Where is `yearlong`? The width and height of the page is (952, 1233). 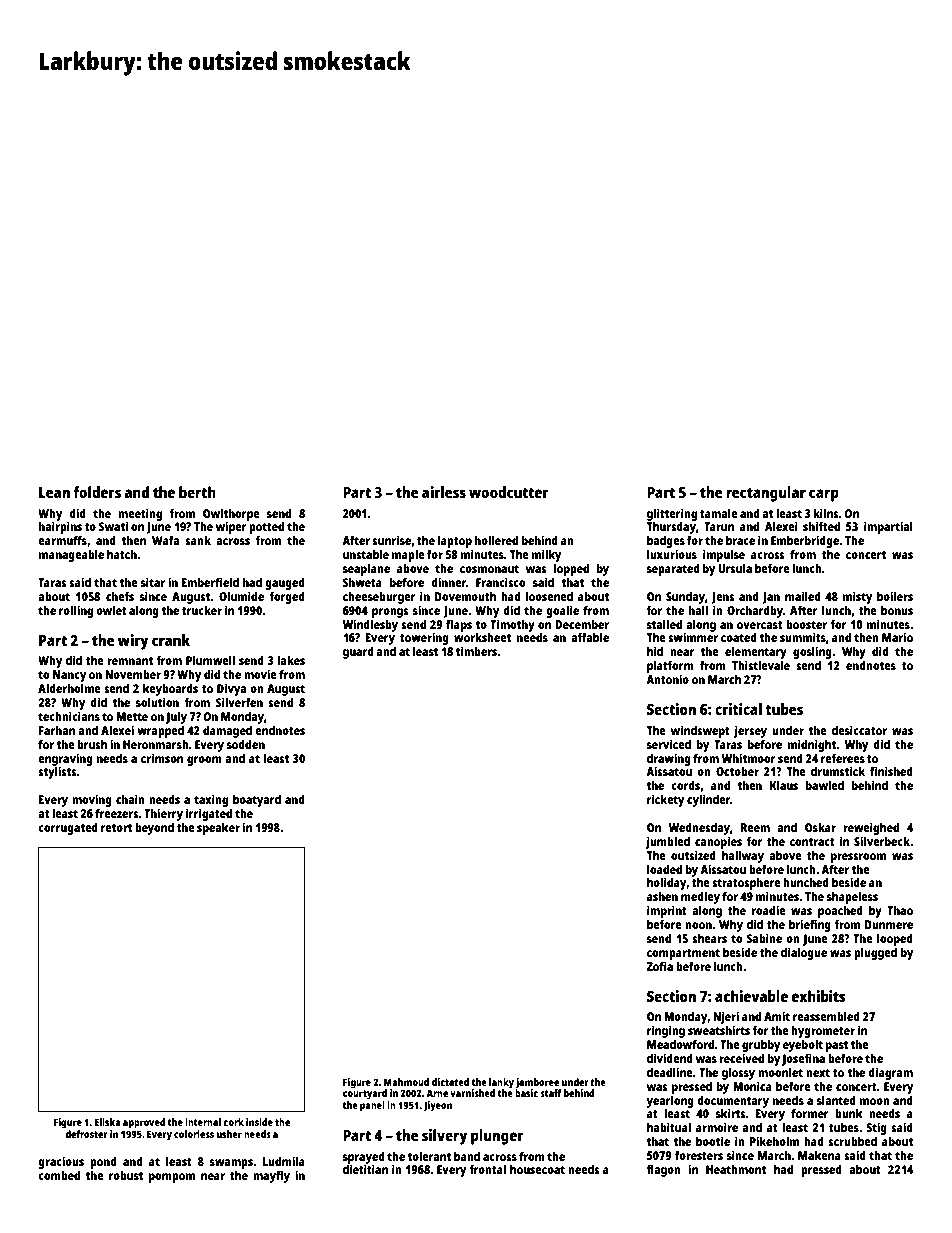 yearlong is located at coordinates (670, 1102).
